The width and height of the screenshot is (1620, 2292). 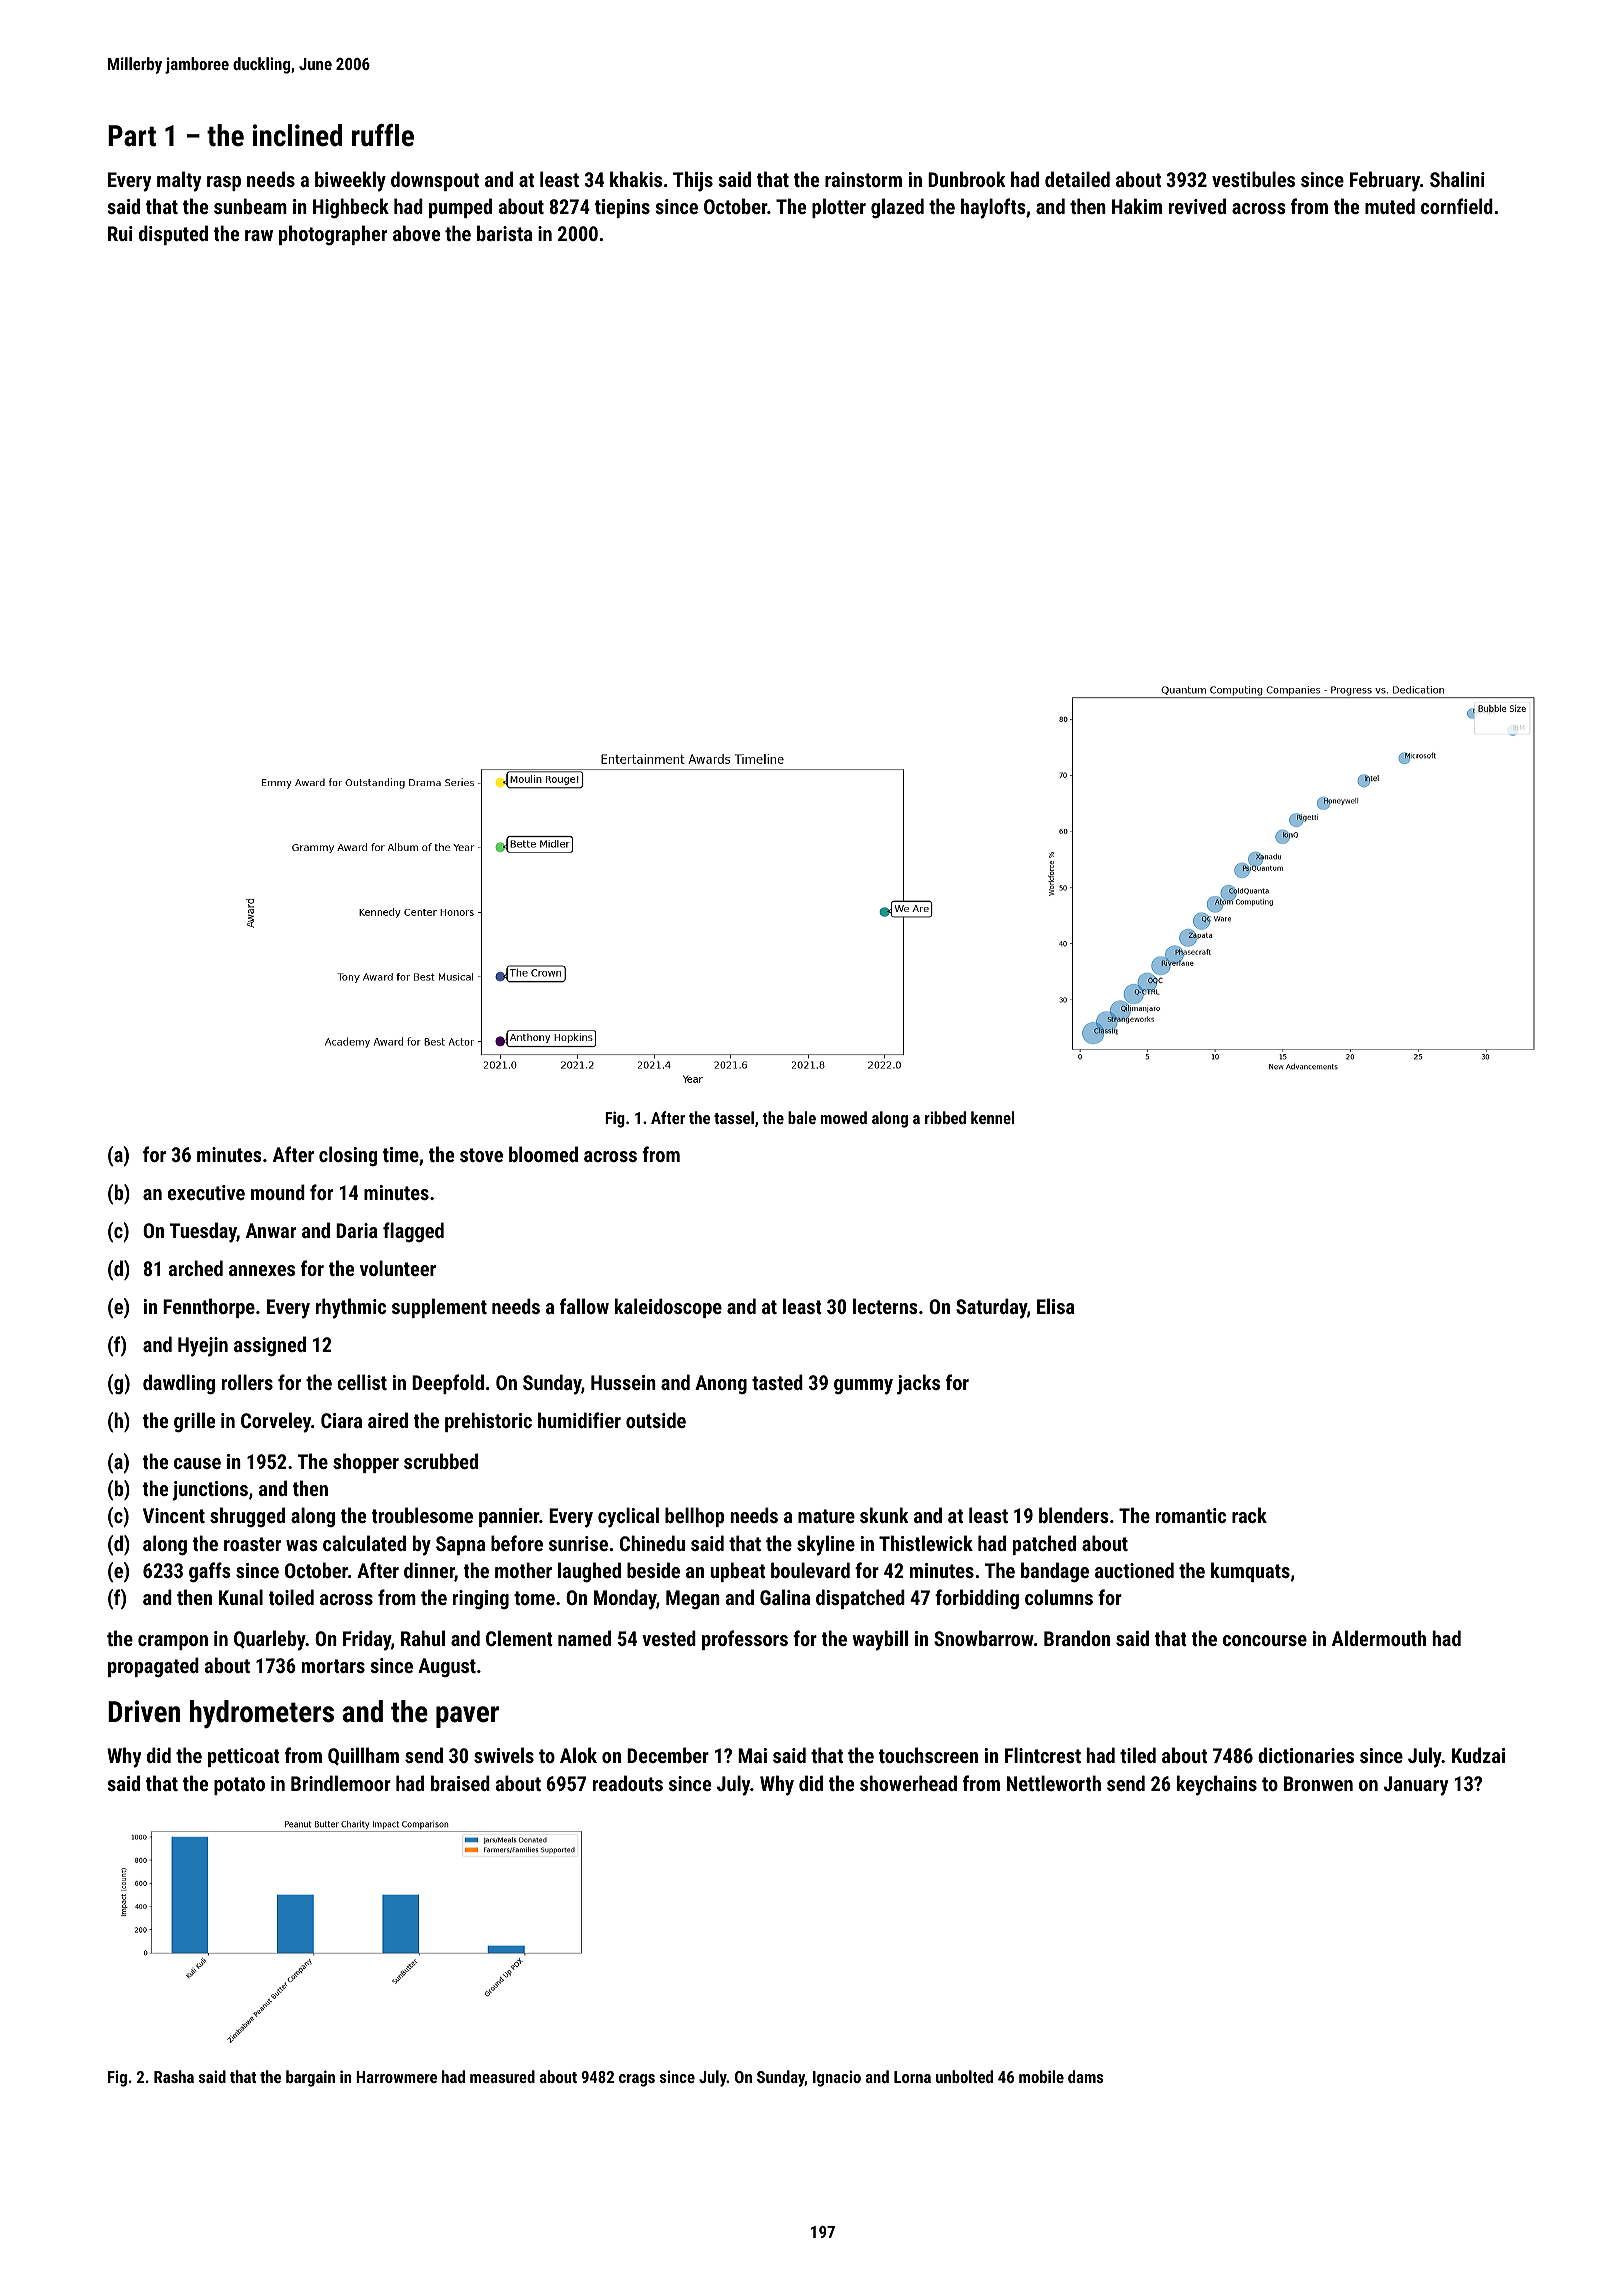 I want to click on keychains, so click(x=1217, y=1785).
